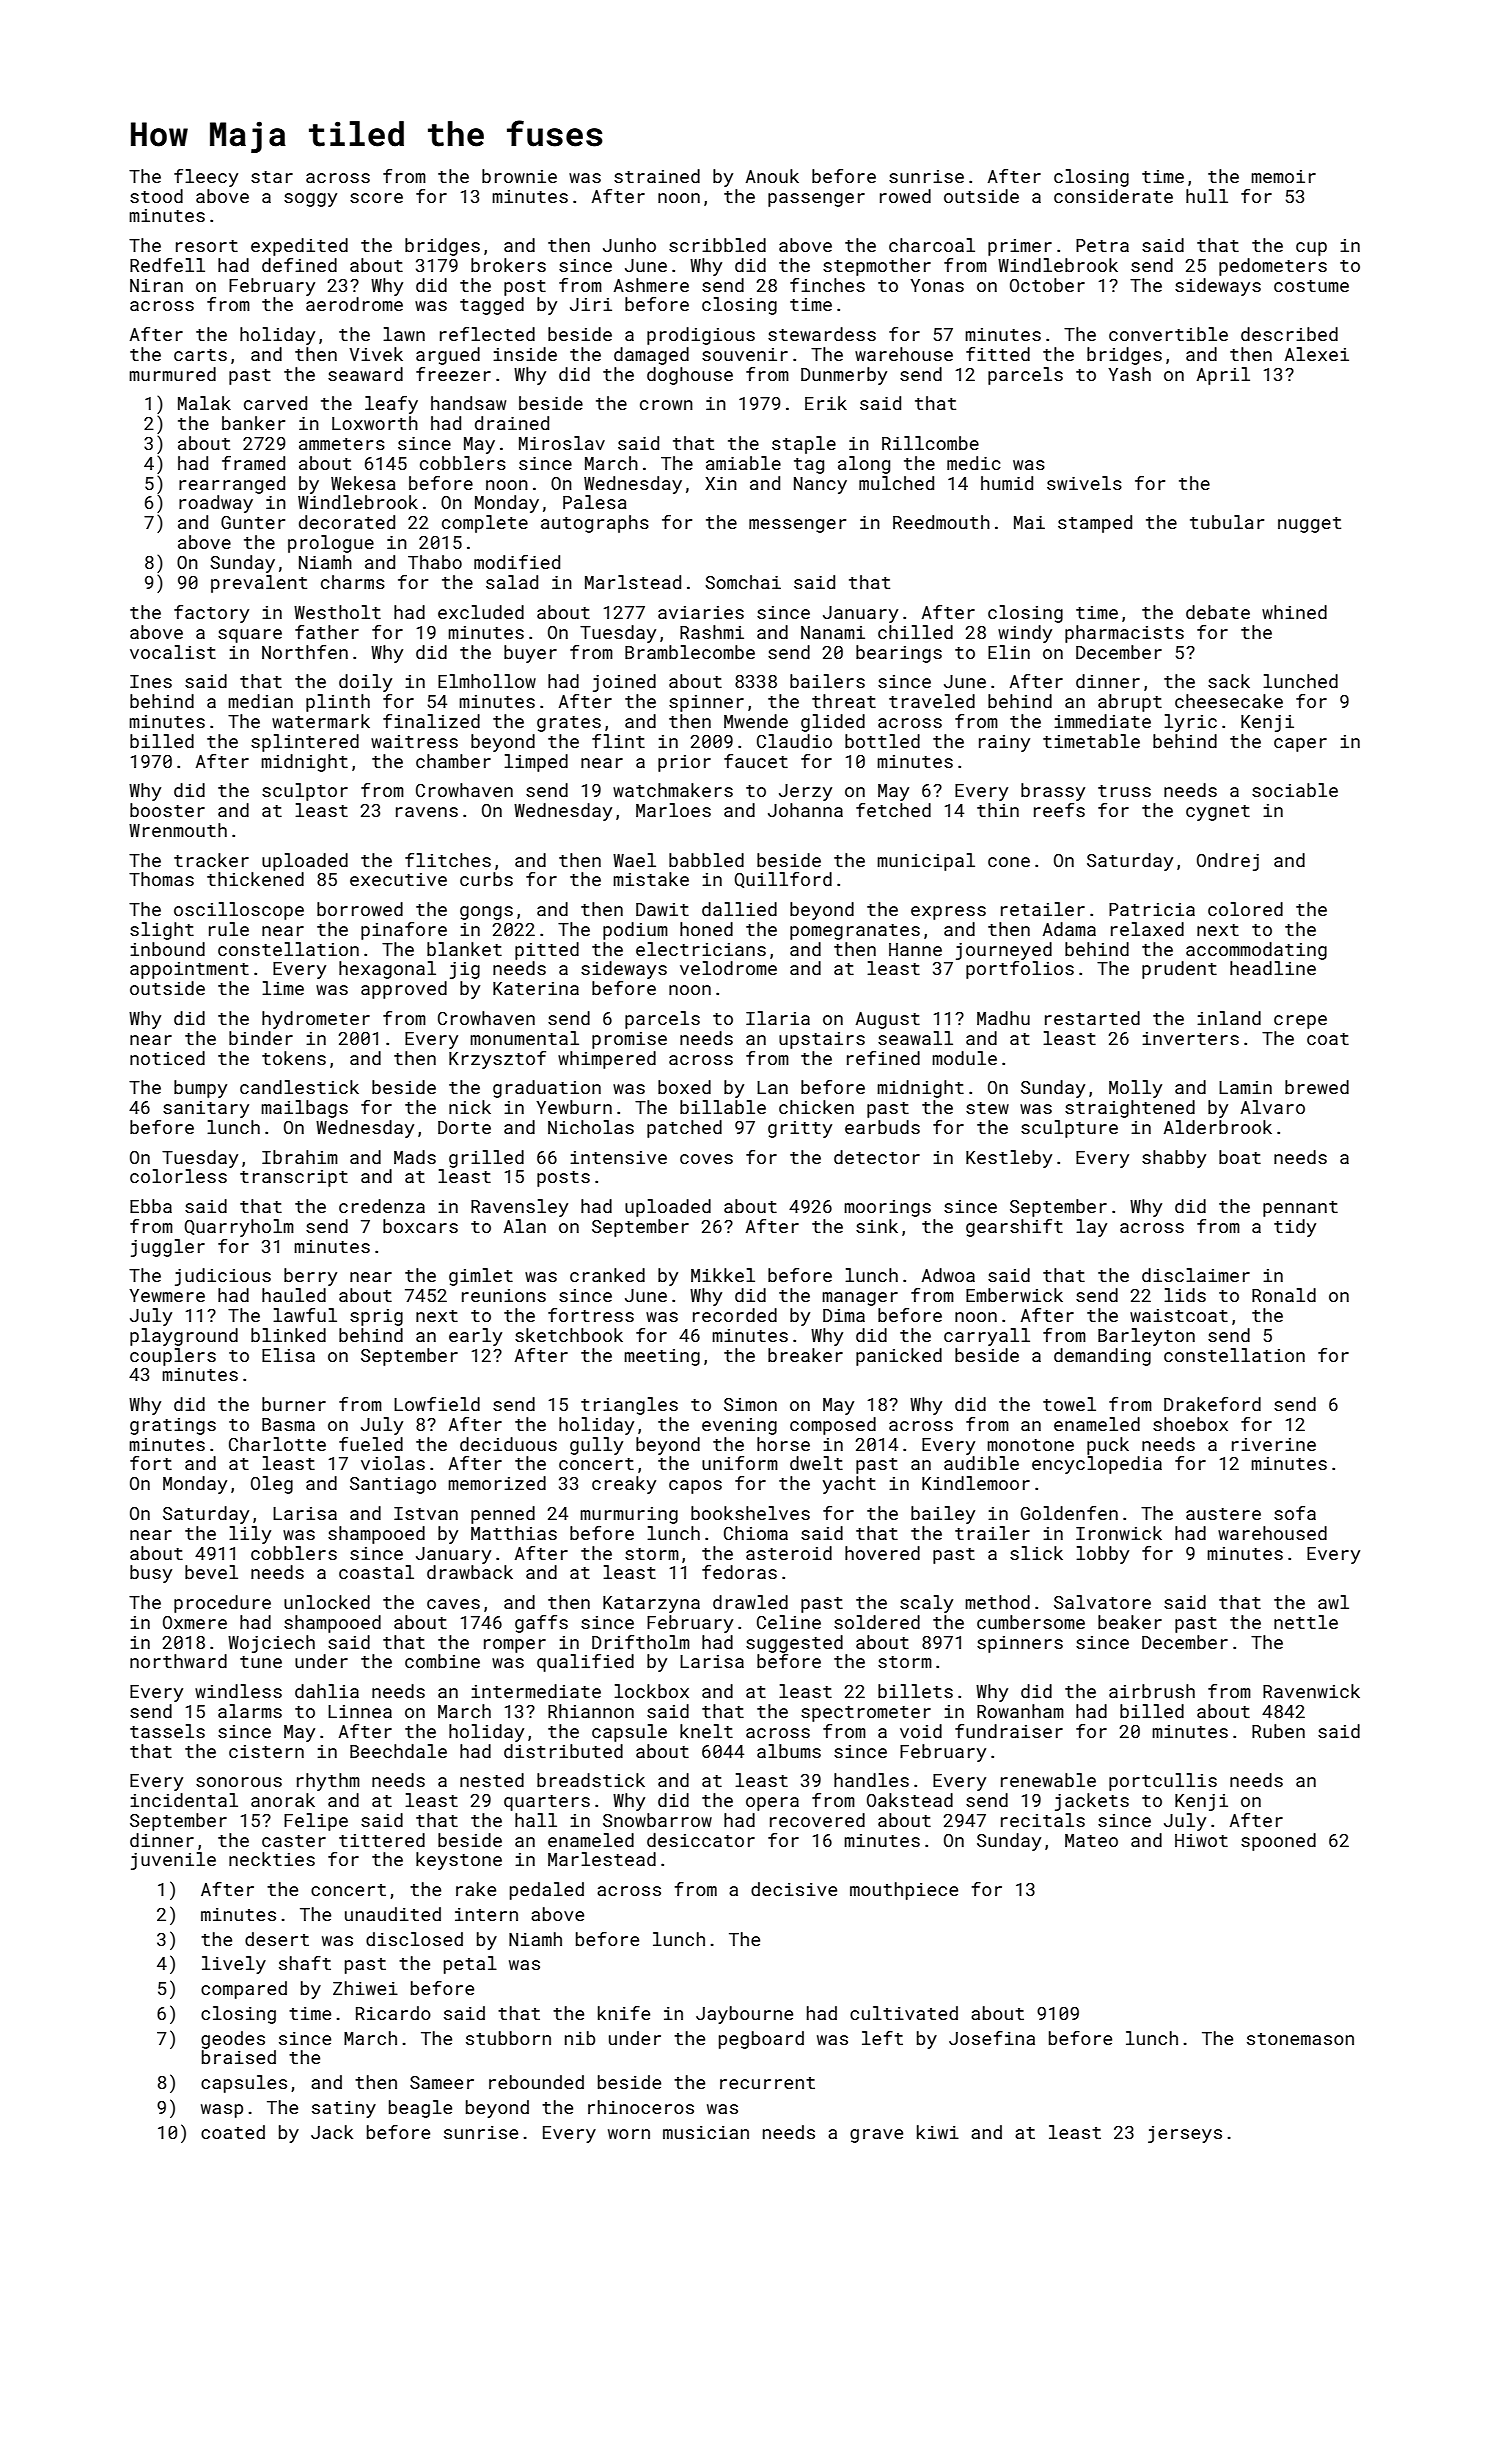  I want to click on lids, so click(1185, 1295).
